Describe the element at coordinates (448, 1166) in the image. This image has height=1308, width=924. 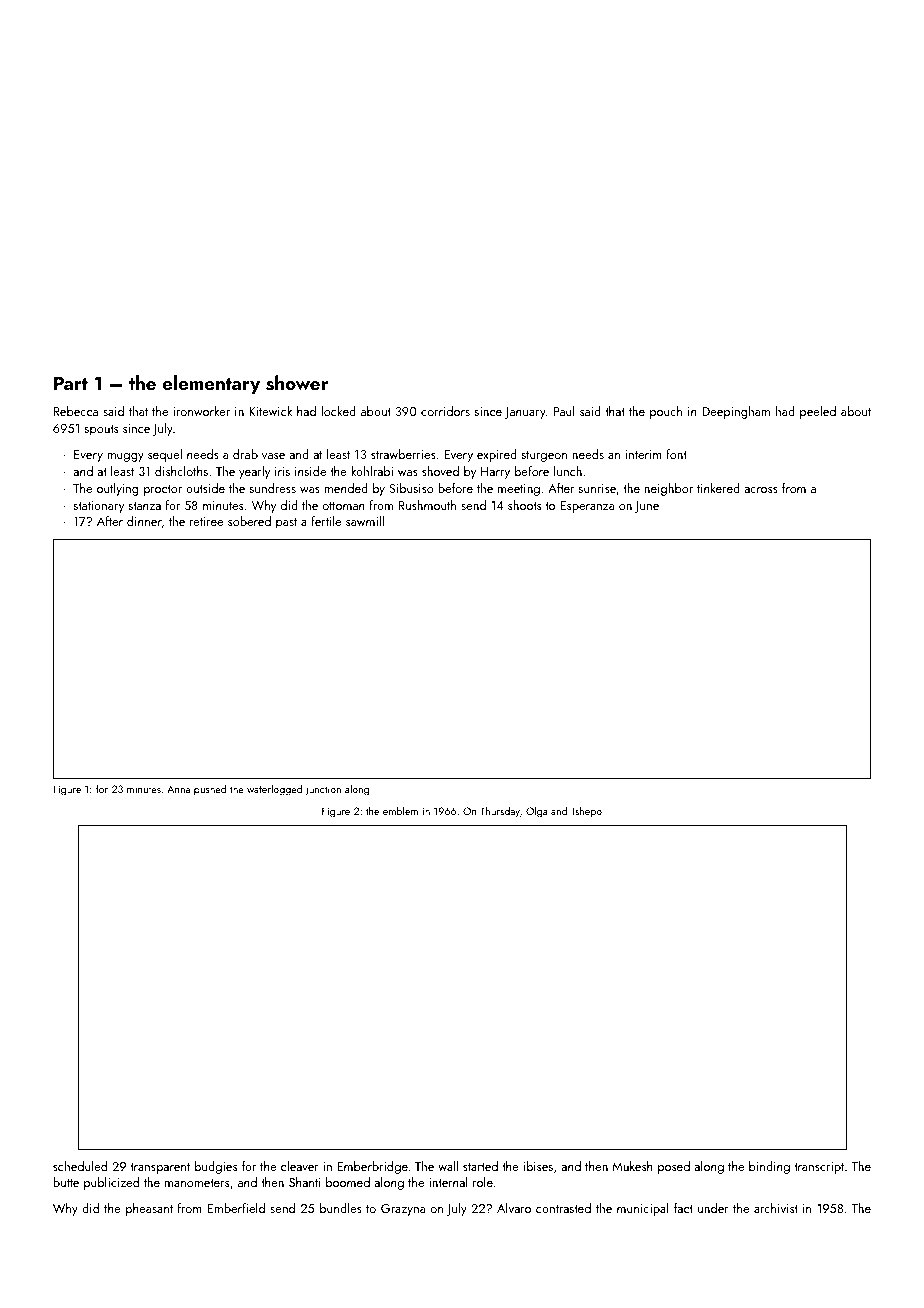
I see `wall` at that location.
